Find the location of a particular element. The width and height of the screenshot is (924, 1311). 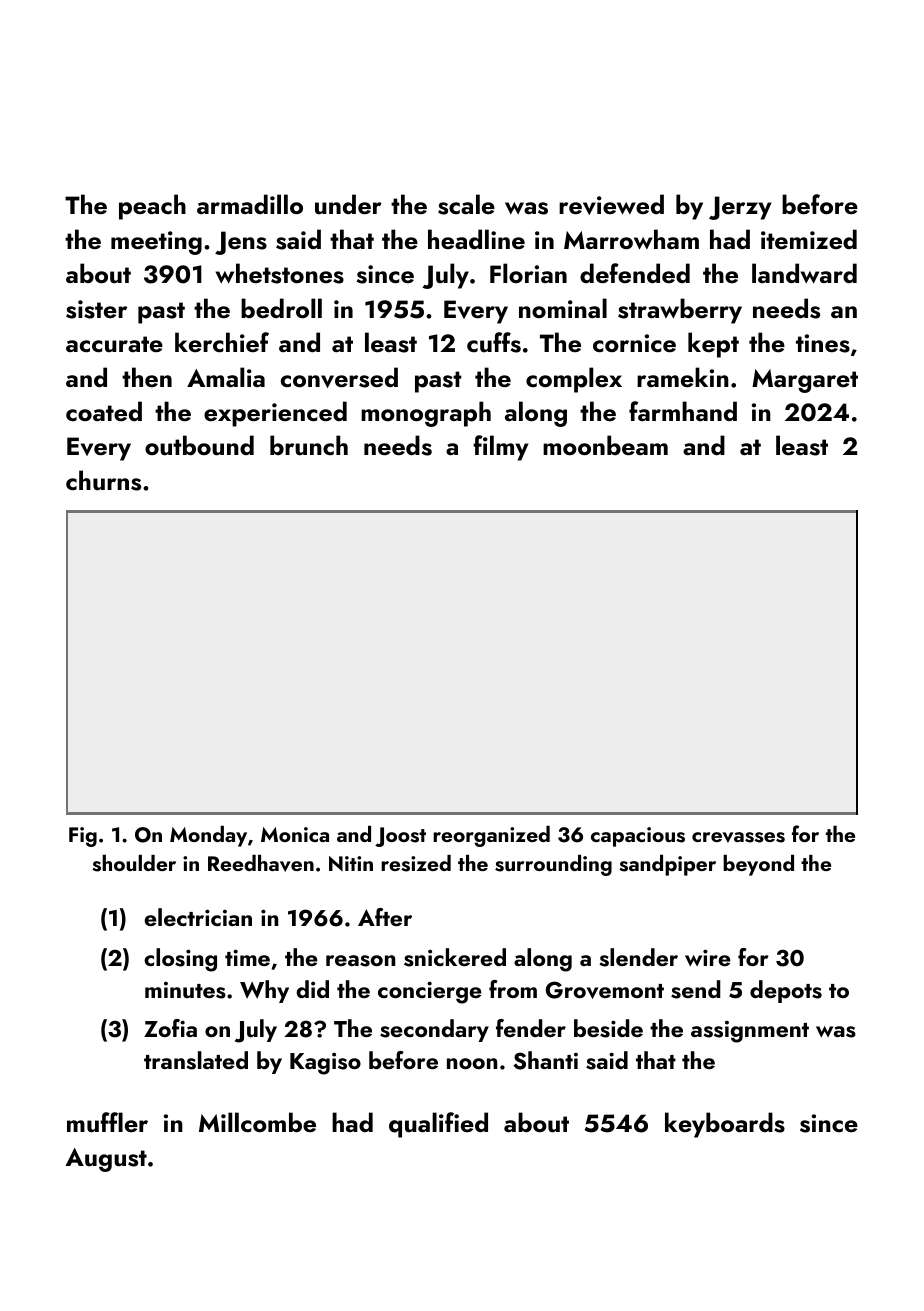

monograph is located at coordinates (426, 414).
